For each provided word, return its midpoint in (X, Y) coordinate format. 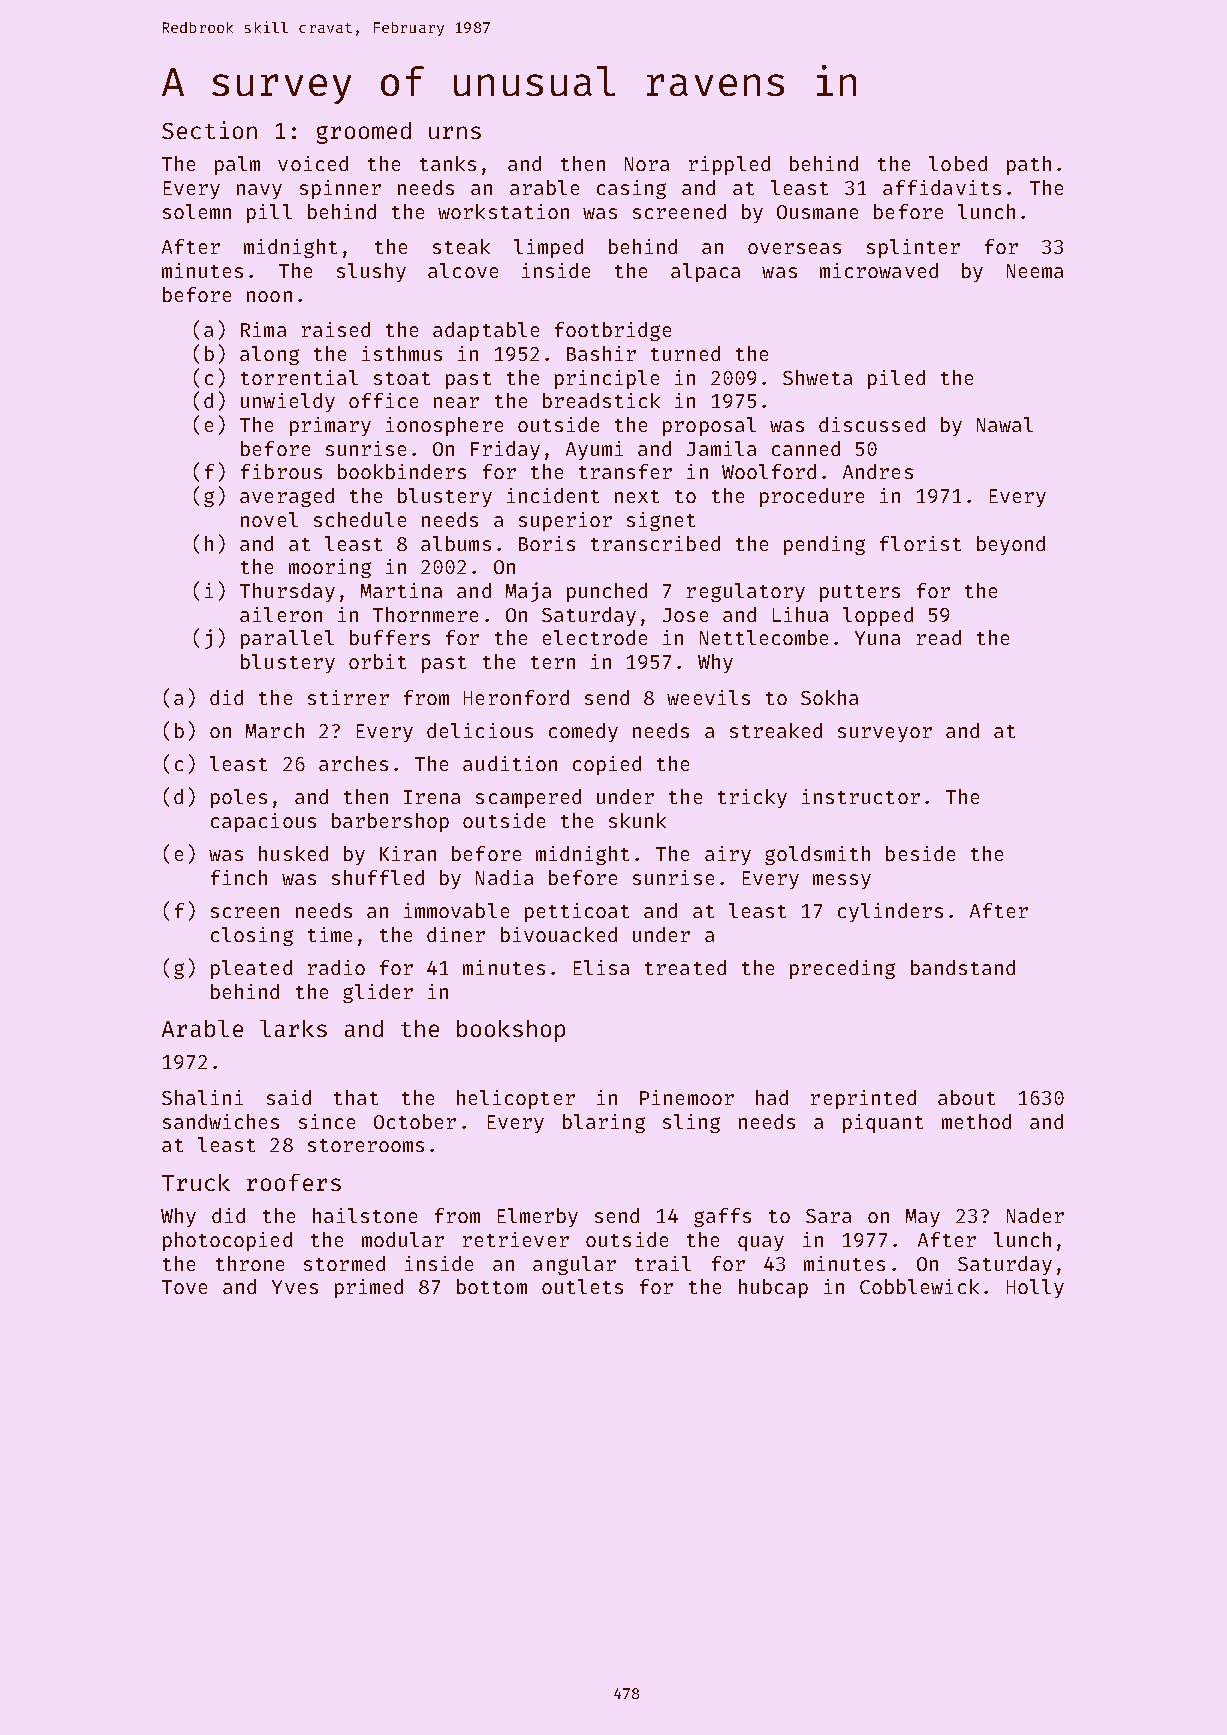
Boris (547, 543)
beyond (1011, 545)
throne (250, 1263)
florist (920, 543)
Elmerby (538, 1217)
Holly (1035, 1288)
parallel (287, 639)
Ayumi (594, 450)
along (269, 355)
